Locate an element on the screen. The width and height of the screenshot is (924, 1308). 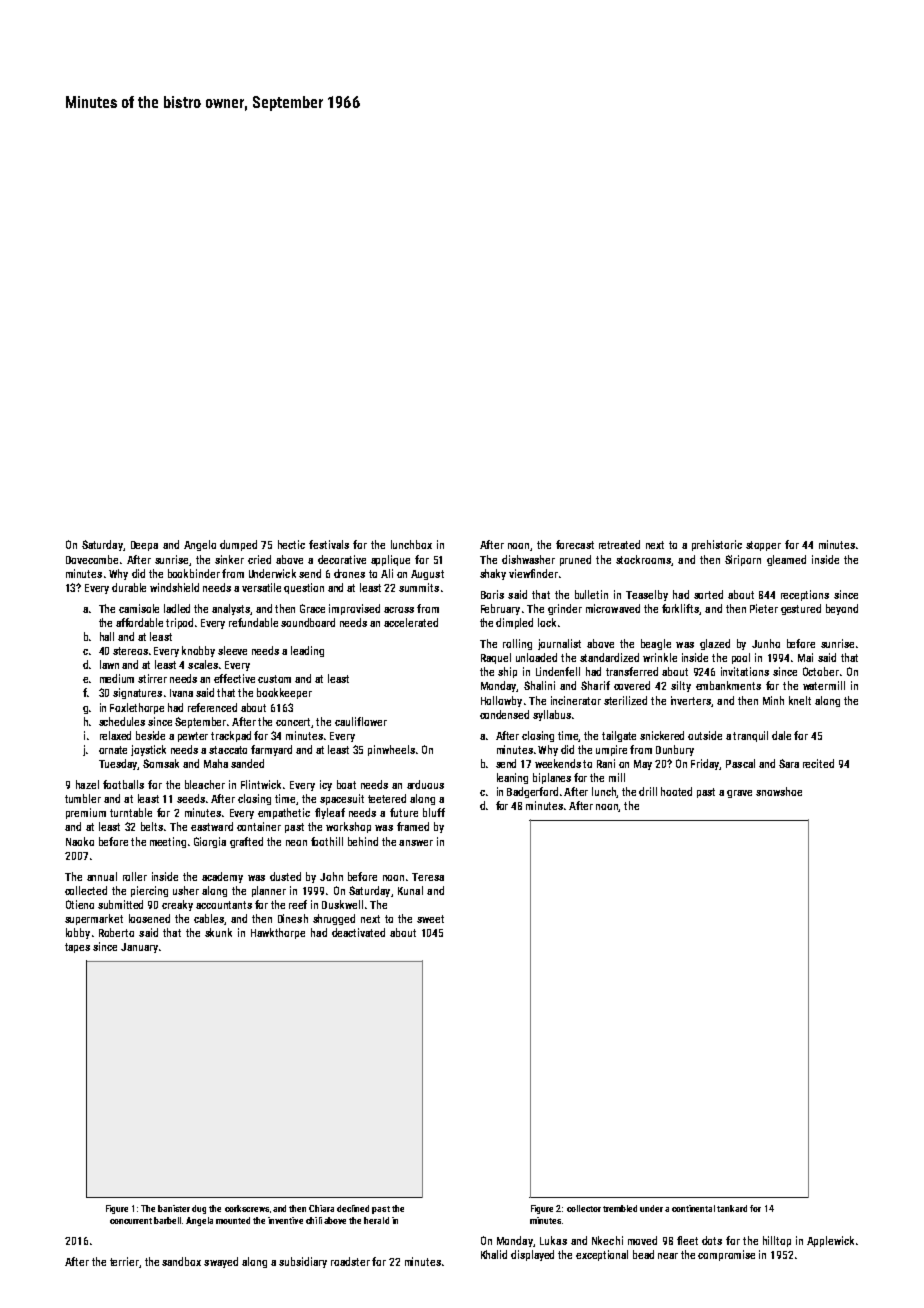
continental is located at coordinates (693, 1208).
